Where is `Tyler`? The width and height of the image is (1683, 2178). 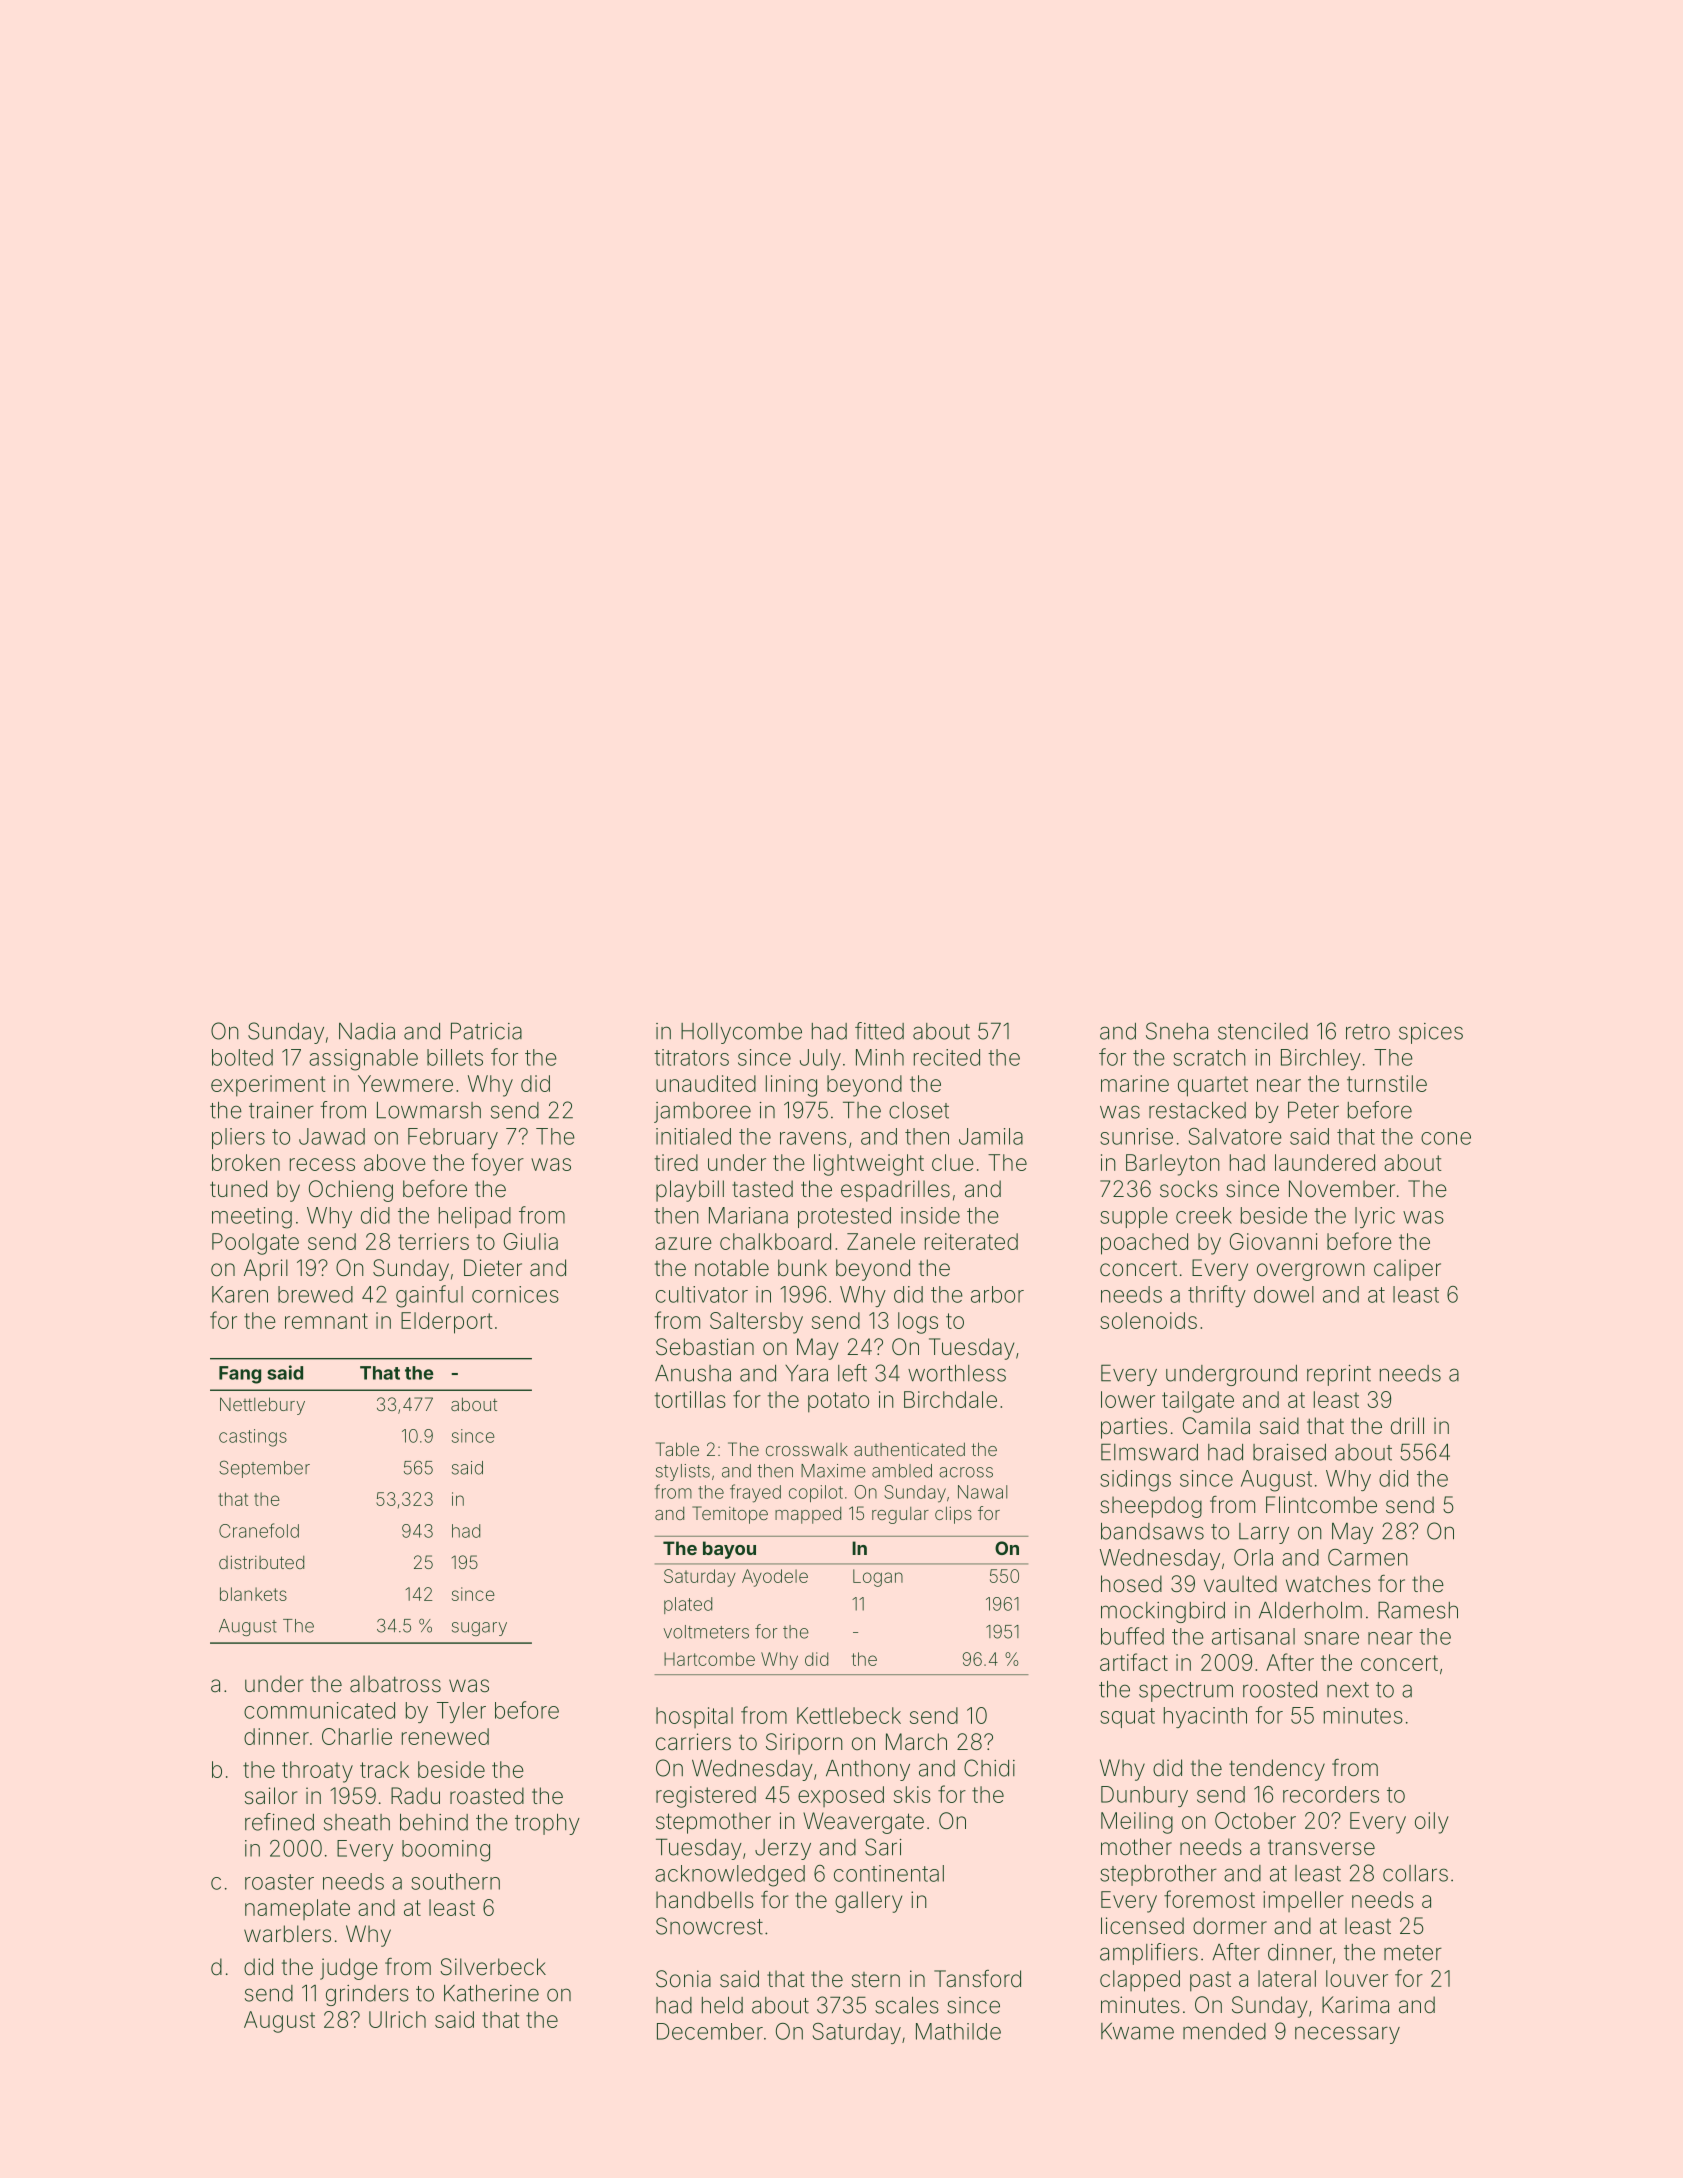 Tyler is located at coordinates (461, 1712).
